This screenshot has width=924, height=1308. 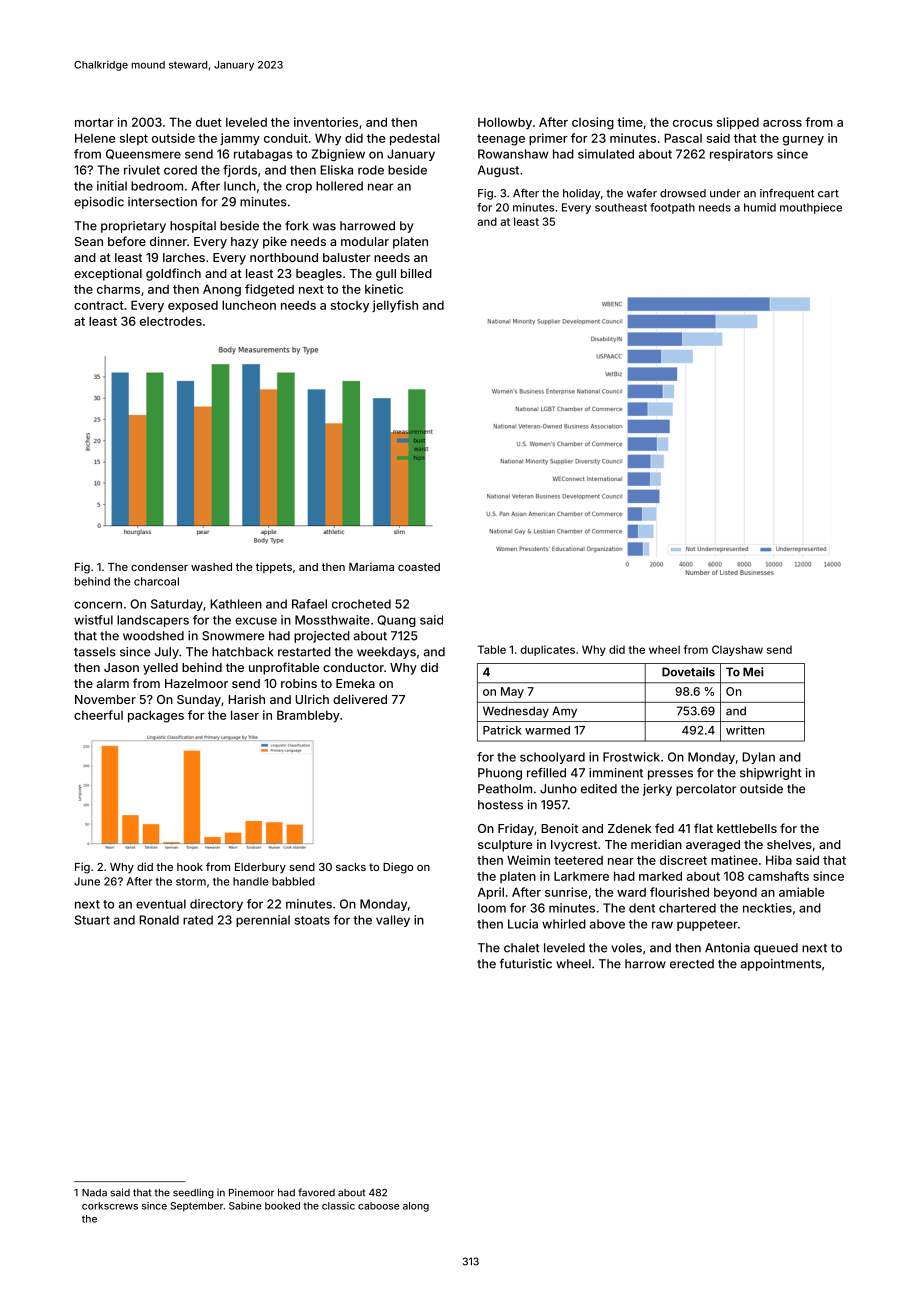 I want to click on fork, so click(x=297, y=226).
